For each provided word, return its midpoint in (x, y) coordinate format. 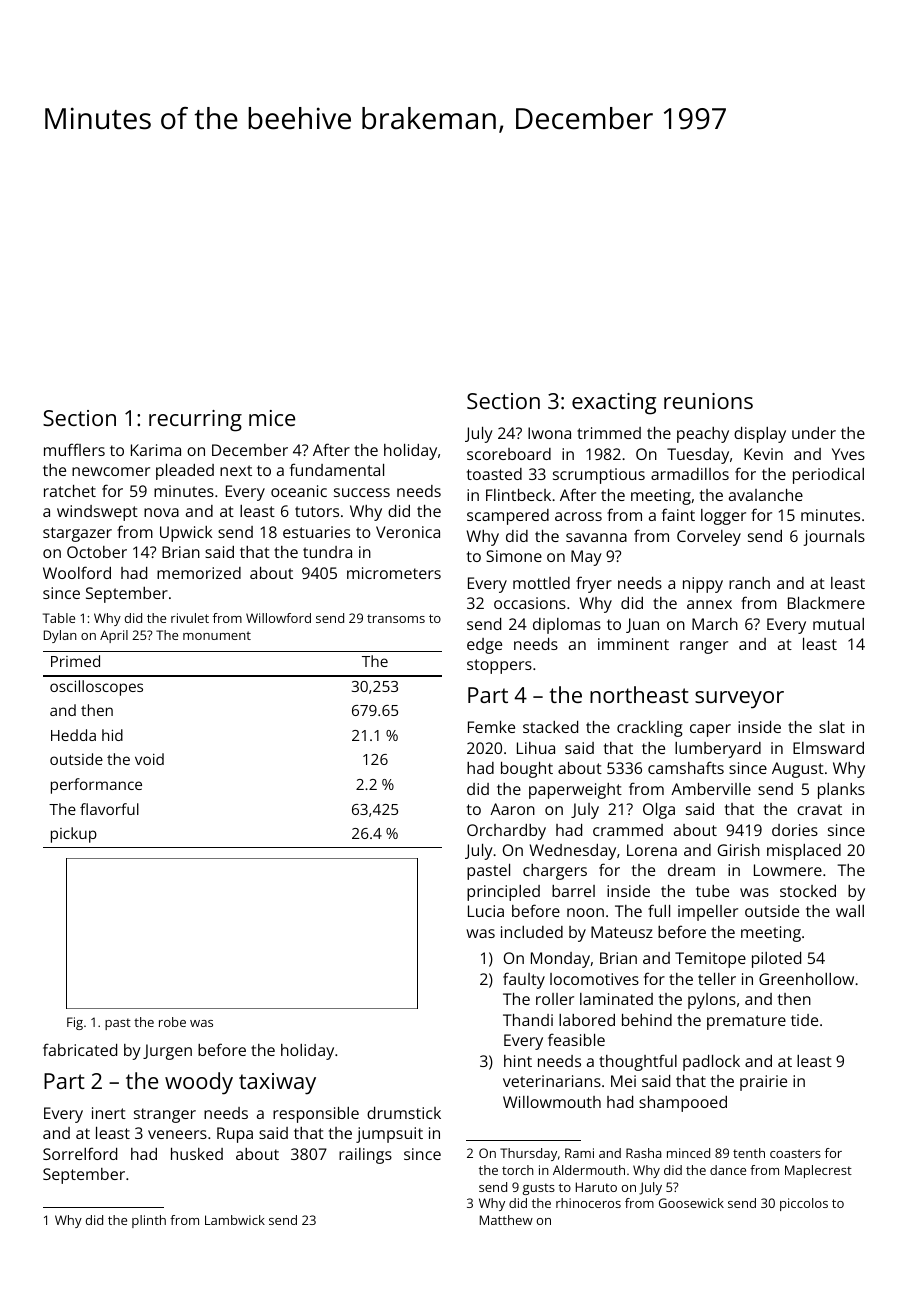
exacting (614, 404)
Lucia (486, 911)
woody (199, 1083)
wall (850, 911)
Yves (848, 454)
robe (172, 1022)
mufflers (74, 449)
